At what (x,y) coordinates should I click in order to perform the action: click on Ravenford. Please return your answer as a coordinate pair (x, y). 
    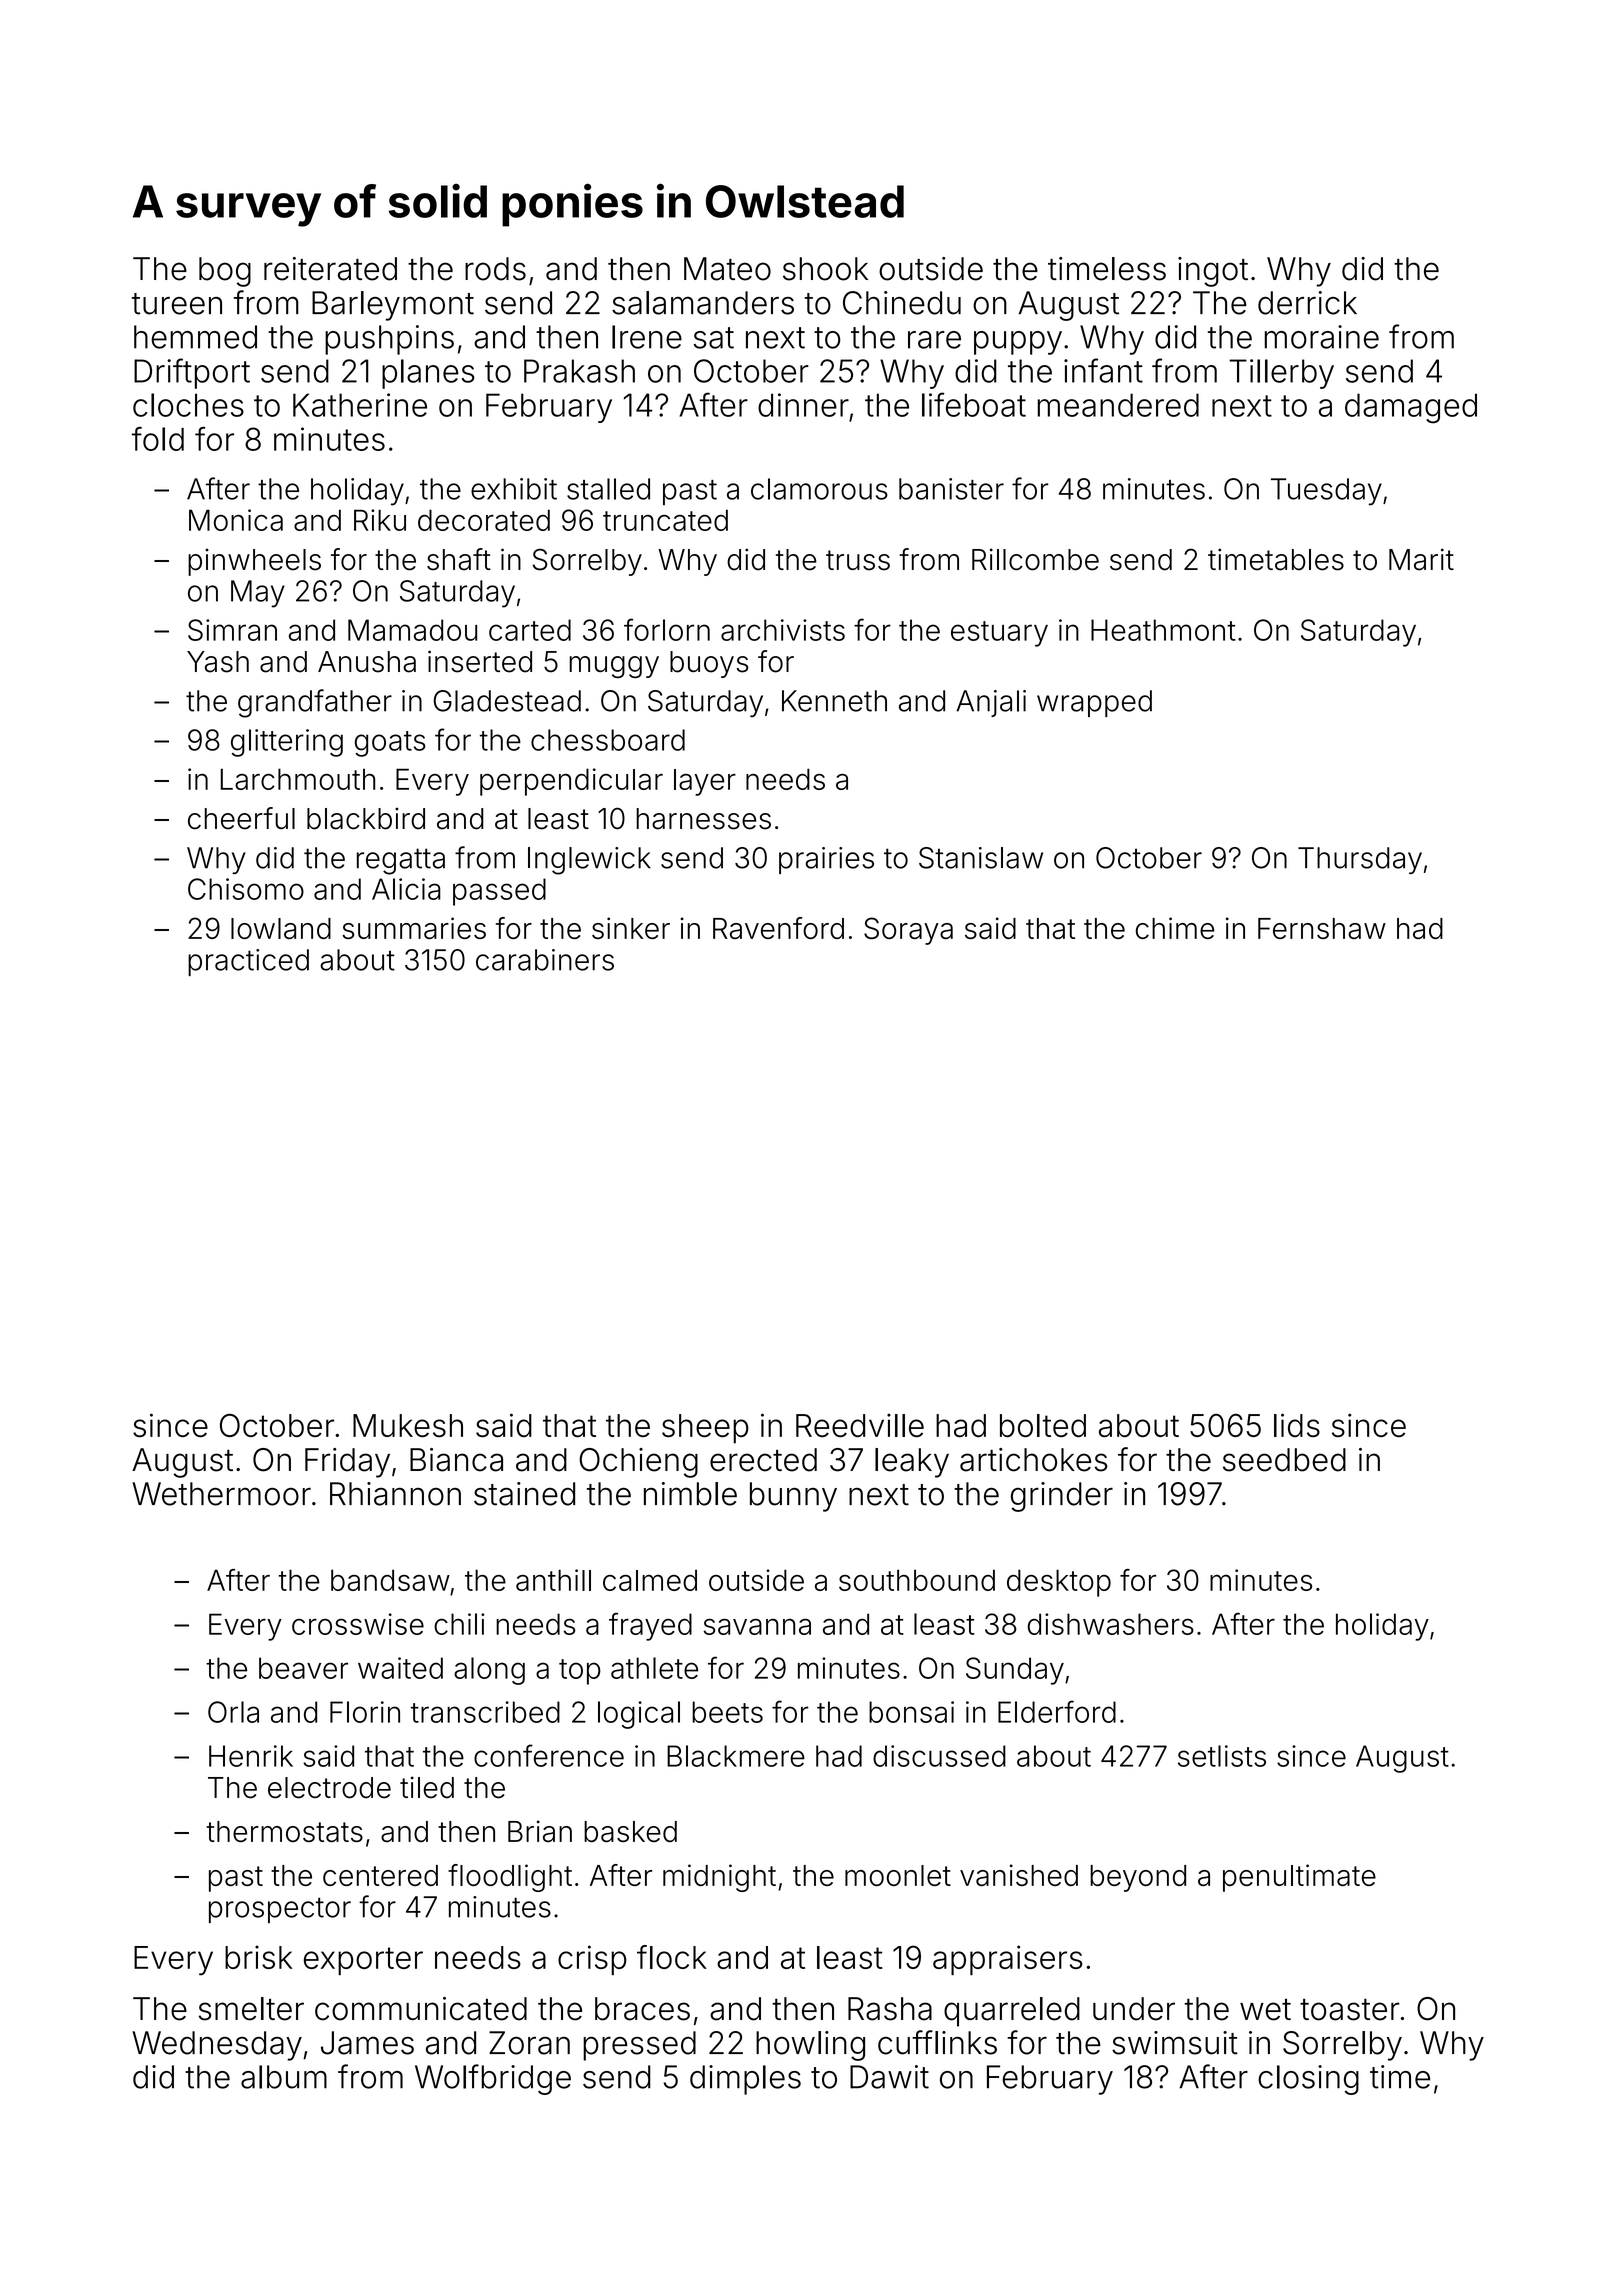
    Looking at the image, I should click on (778, 928).
